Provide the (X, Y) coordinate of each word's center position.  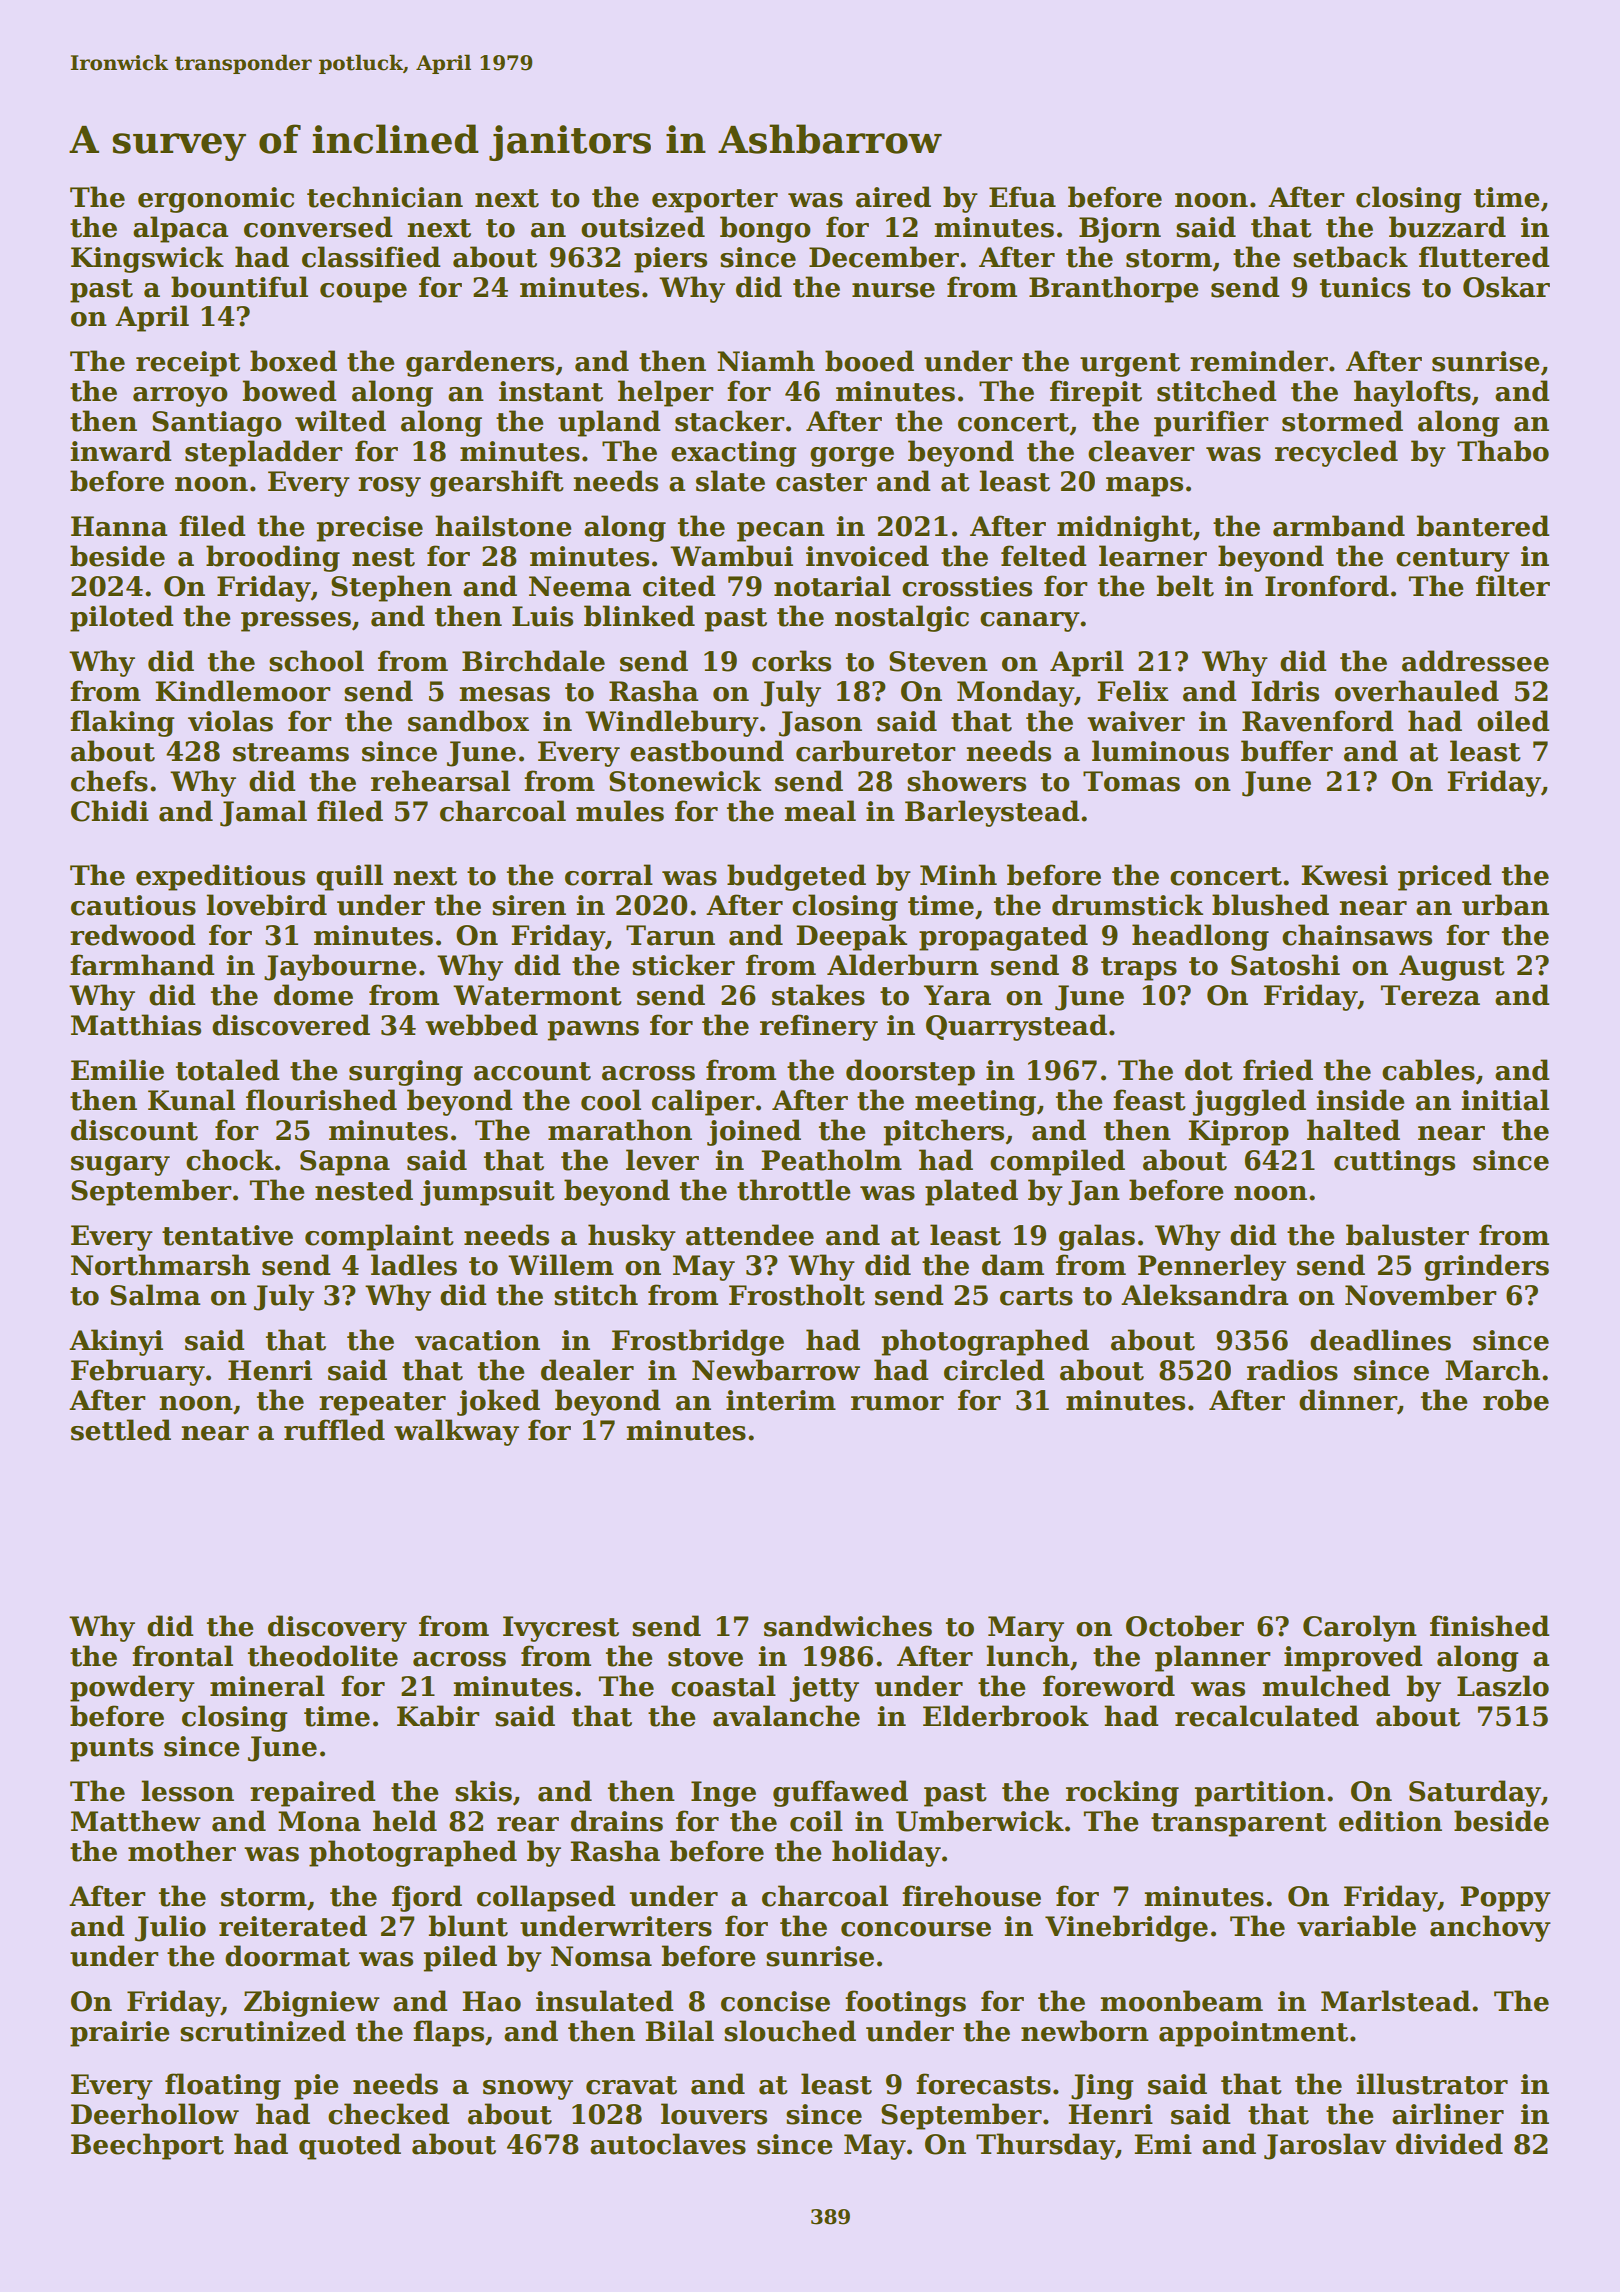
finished (1489, 1626)
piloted (121, 618)
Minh (958, 874)
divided (1449, 2144)
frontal (182, 1656)
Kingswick (147, 259)
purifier (1211, 423)
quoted (350, 2146)
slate (730, 481)
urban (1505, 905)
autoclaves (668, 2144)
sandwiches (848, 1626)
